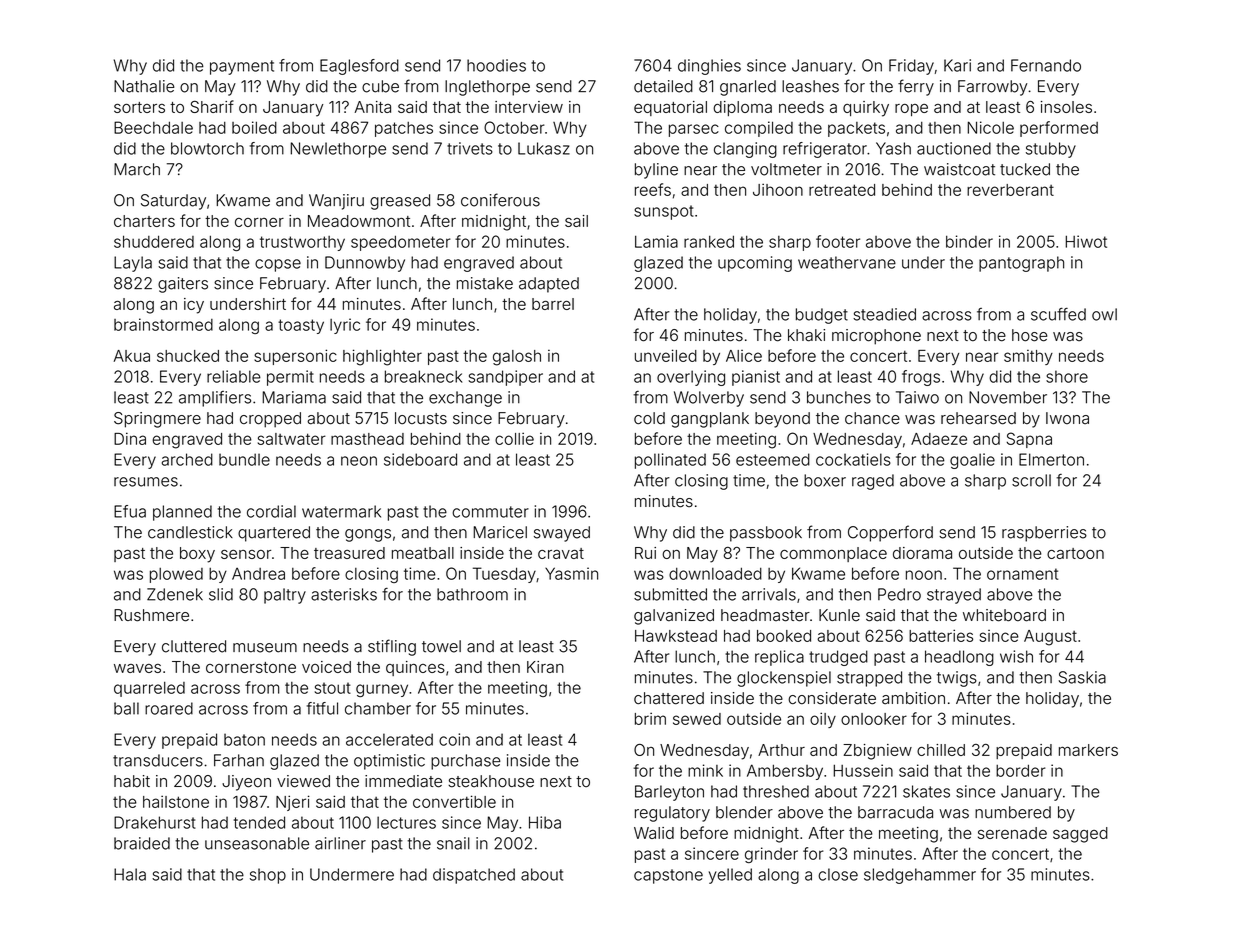 This page has height=952, width=1233. What do you see at coordinates (876, 337) in the page?
I see `microphone` at bounding box center [876, 337].
